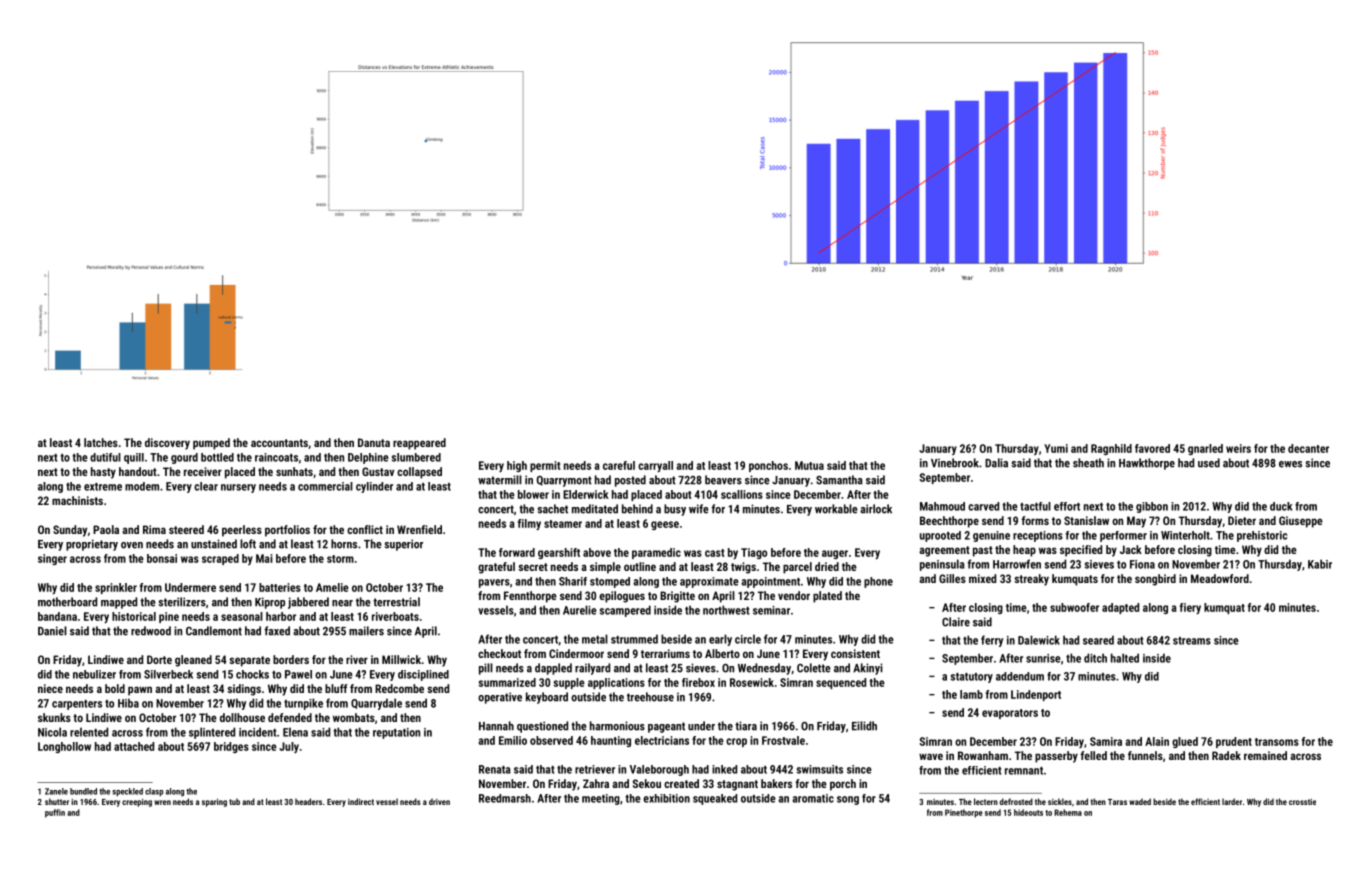 The width and height of the screenshot is (1372, 887). What do you see at coordinates (1281, 506) in the screenshot?
I see `duck` at bounding box center [1281, 506].
